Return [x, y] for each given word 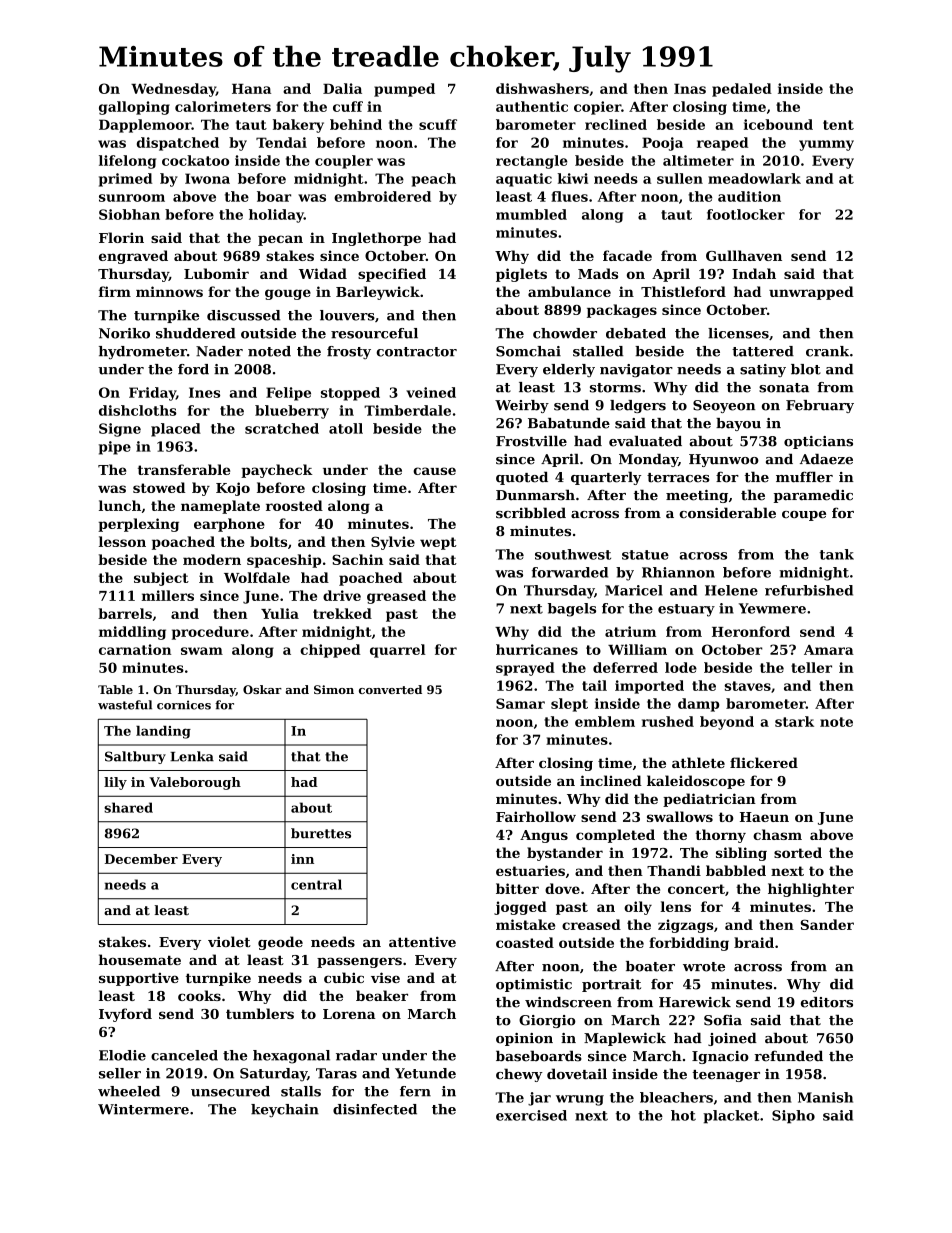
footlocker [746, 214]
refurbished [809, 590]
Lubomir [216, 273]
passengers [359, 962]
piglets [521, 275]
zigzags [686, 926]
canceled [184, 1055]
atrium [630, 631]
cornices [184, 705]
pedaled [742, 90]
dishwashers [542, 88]
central [316, 884]
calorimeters [223, 106]
